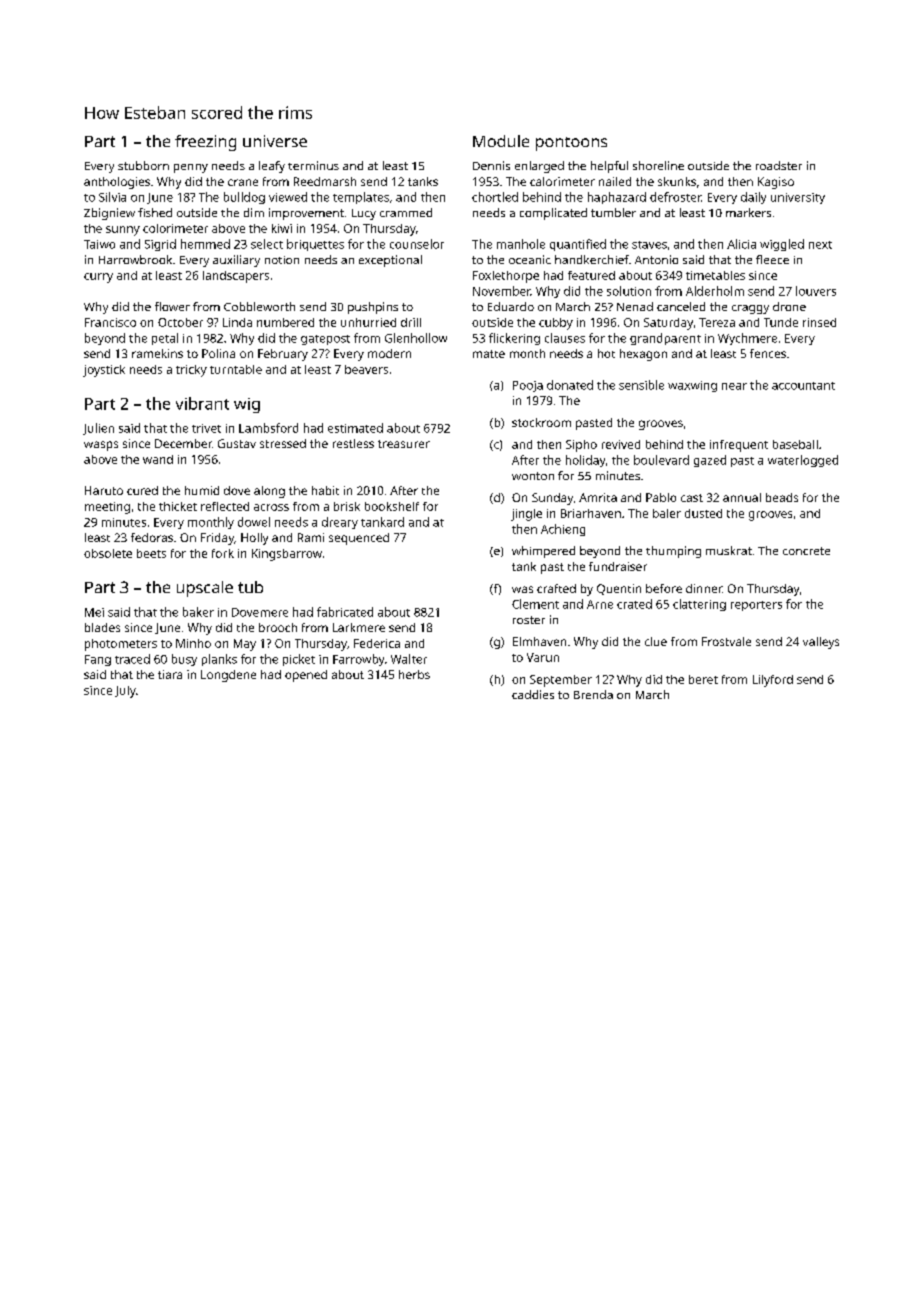 Image resolution: width=924 pixels, height=1308 pixels. What do you see at coordinates (491, 165) in the screenshot?
I see `Dennis` at bounding box center [491, 165].
